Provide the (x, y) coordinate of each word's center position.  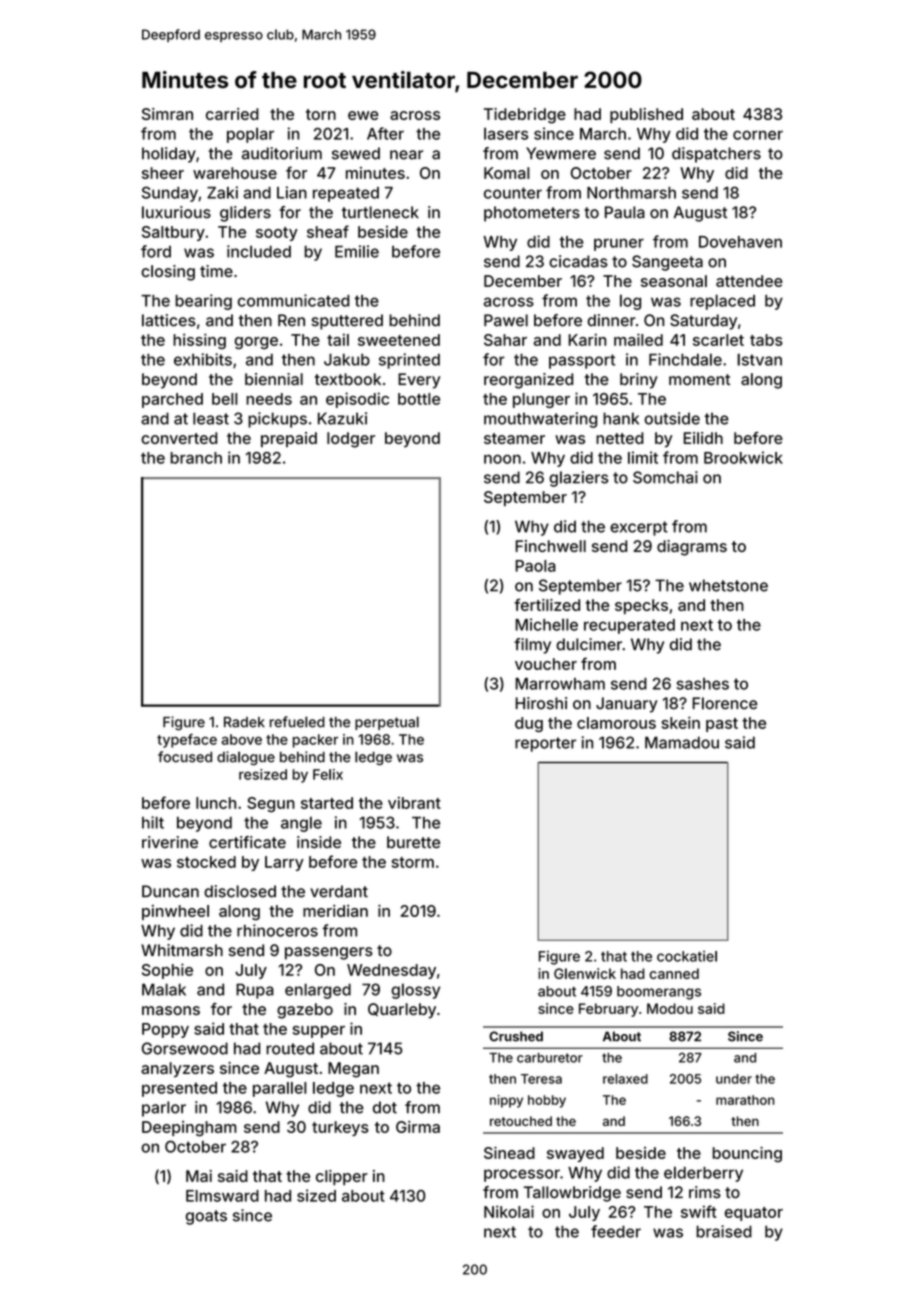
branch (196, 458)
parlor (164, 1109)
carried (232, 114)
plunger (541, 400)
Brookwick (743, 457)
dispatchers (716, 155)
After (385, 133)
